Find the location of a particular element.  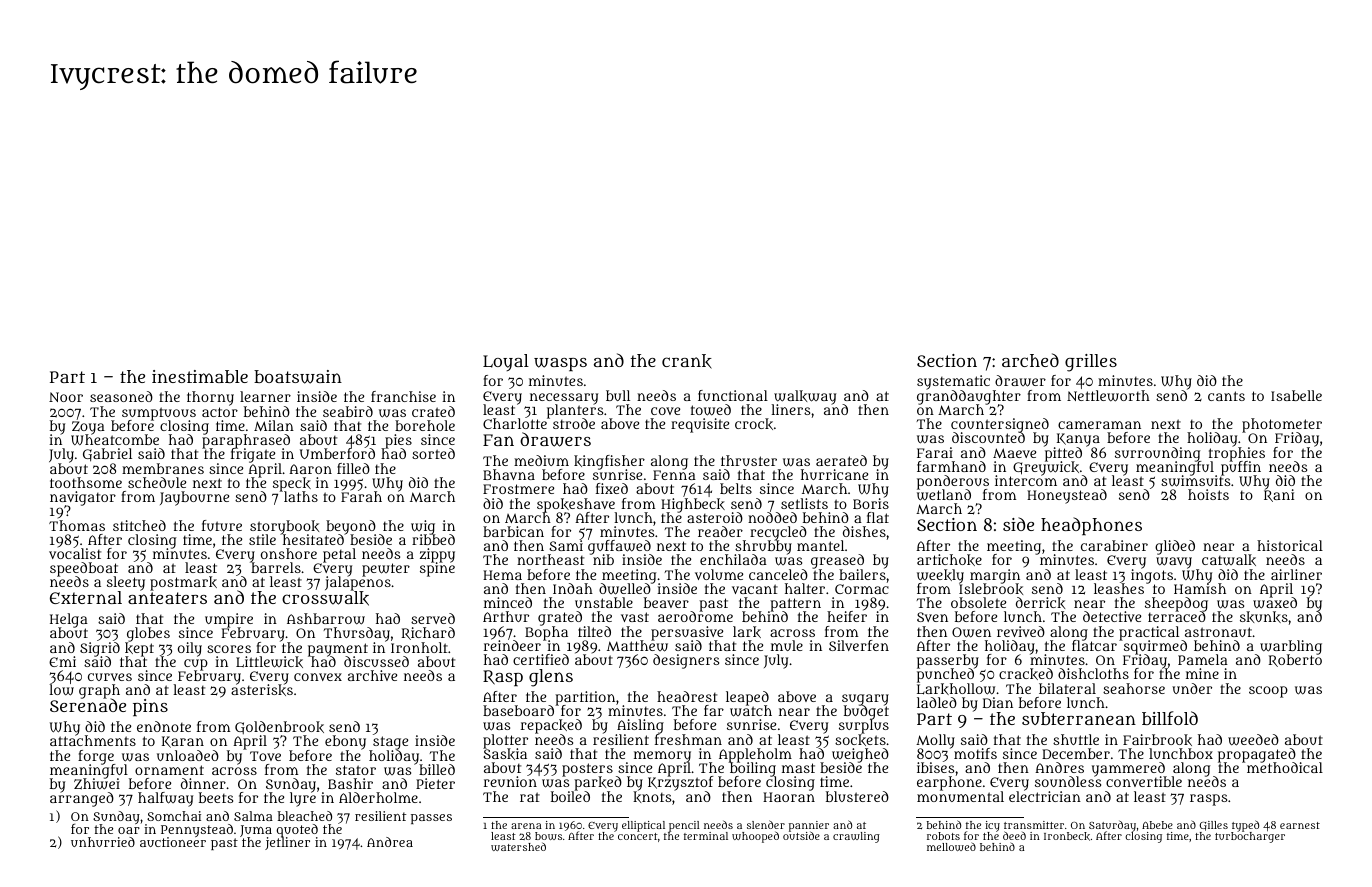

earnest is located at coordinates (1300, 825).
